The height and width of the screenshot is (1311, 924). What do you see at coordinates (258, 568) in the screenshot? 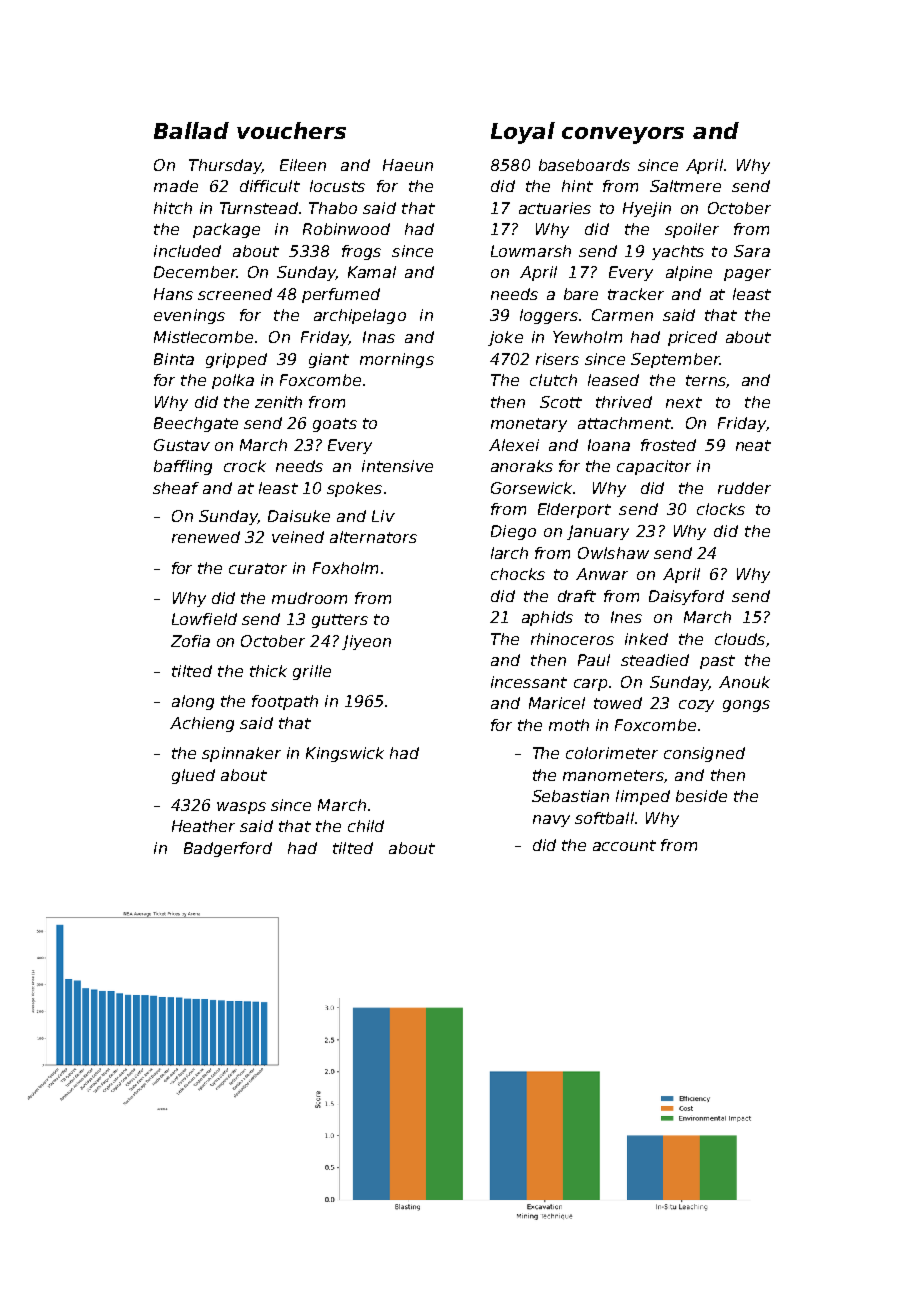
I see `curator` at bounding box center [258, 568].
